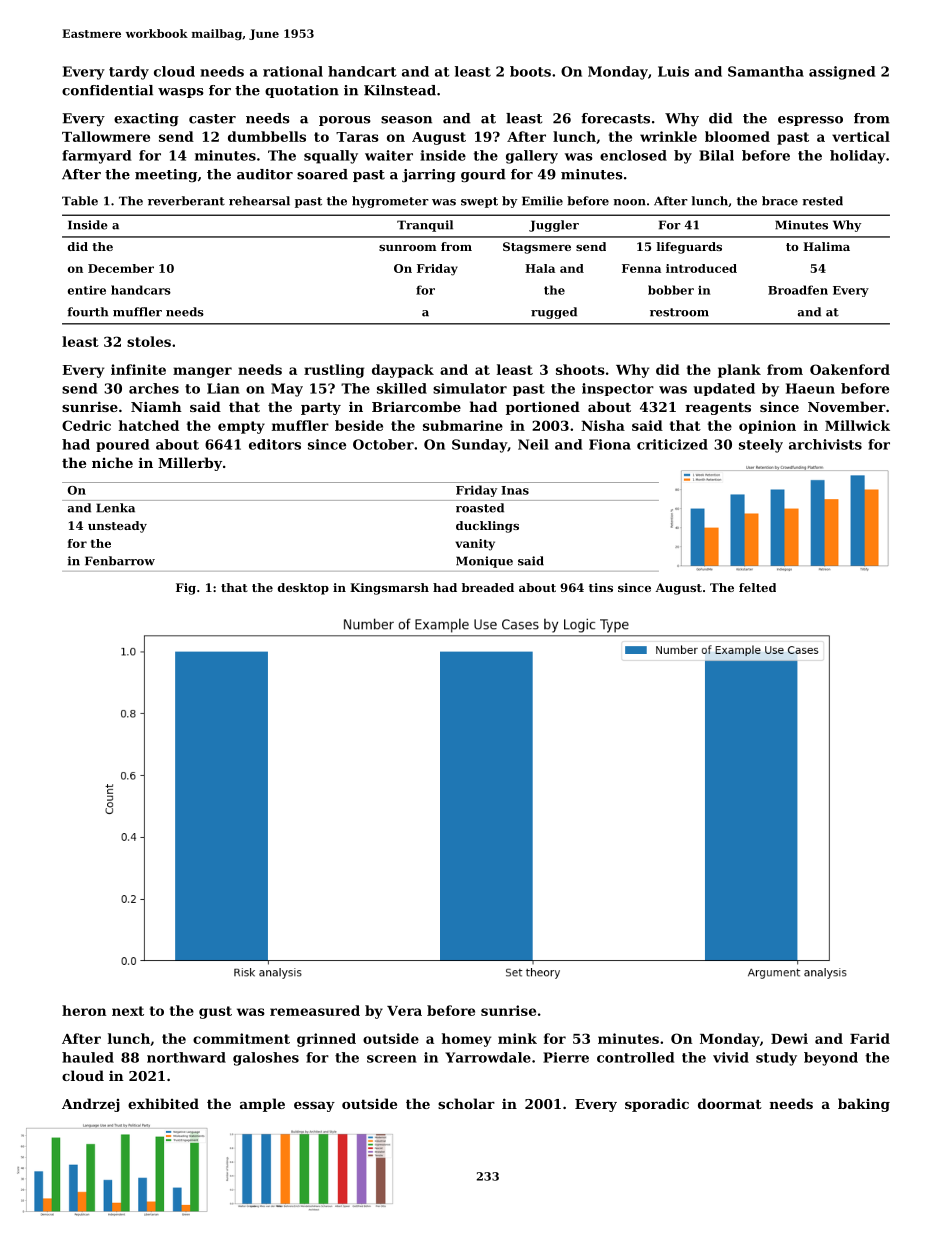  Describe the element at coordinates (84, 1010) in the screenshot. I see `heron` at that location.
